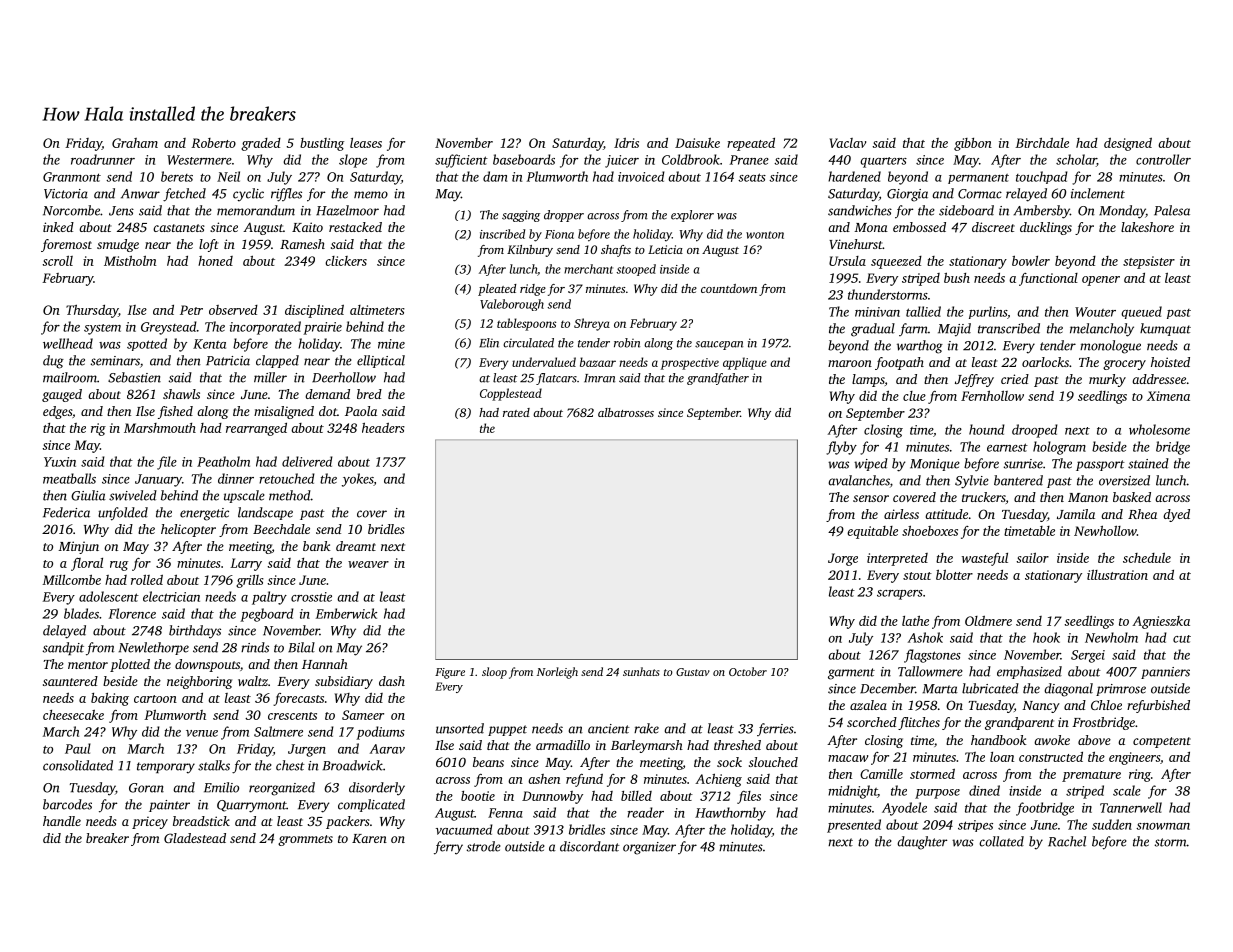  Describe the element at coordinates (450, 673) in the document. I see `Figure` at that location.
